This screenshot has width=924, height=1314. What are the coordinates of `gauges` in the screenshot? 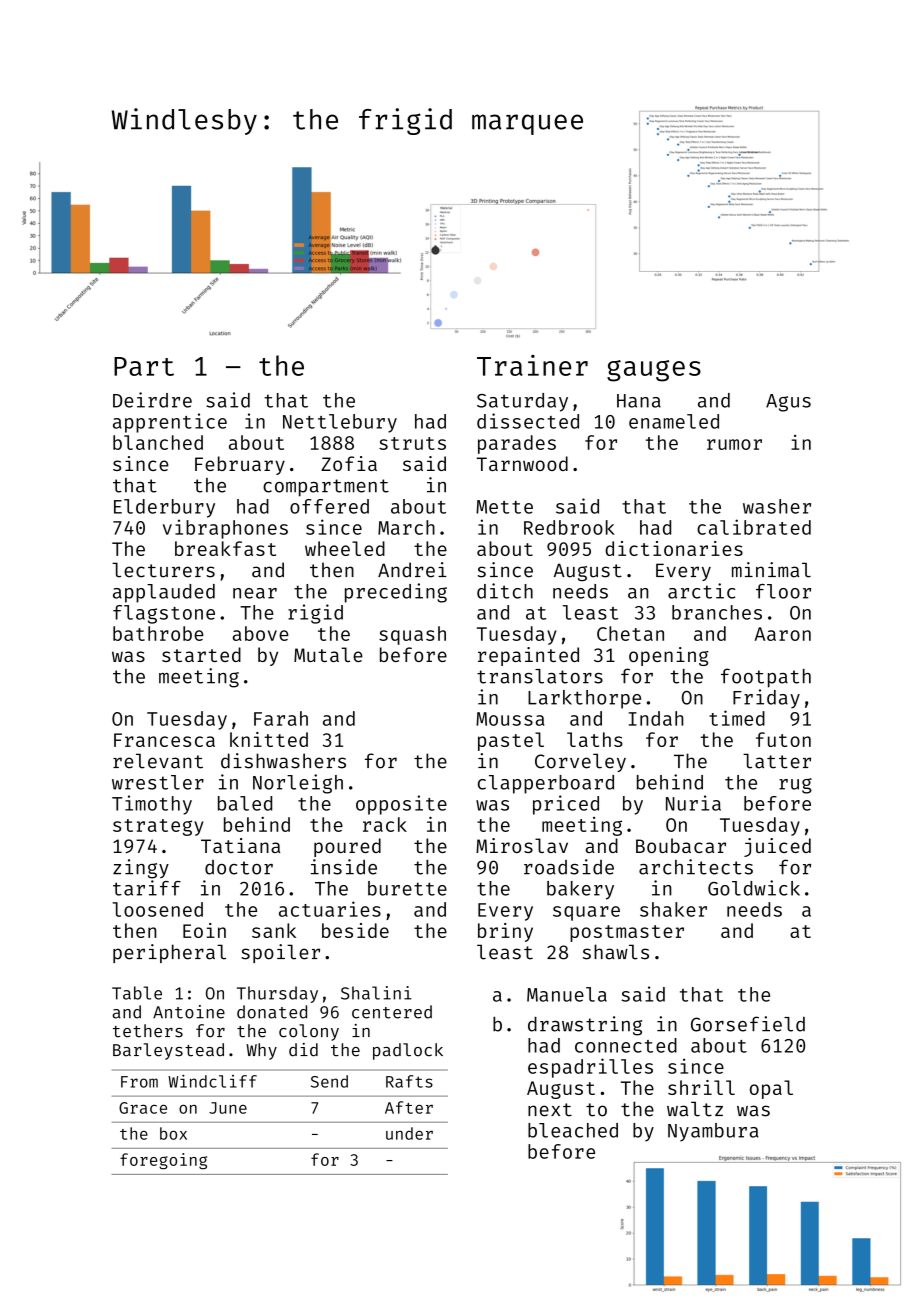 It's located at (654, 371).
